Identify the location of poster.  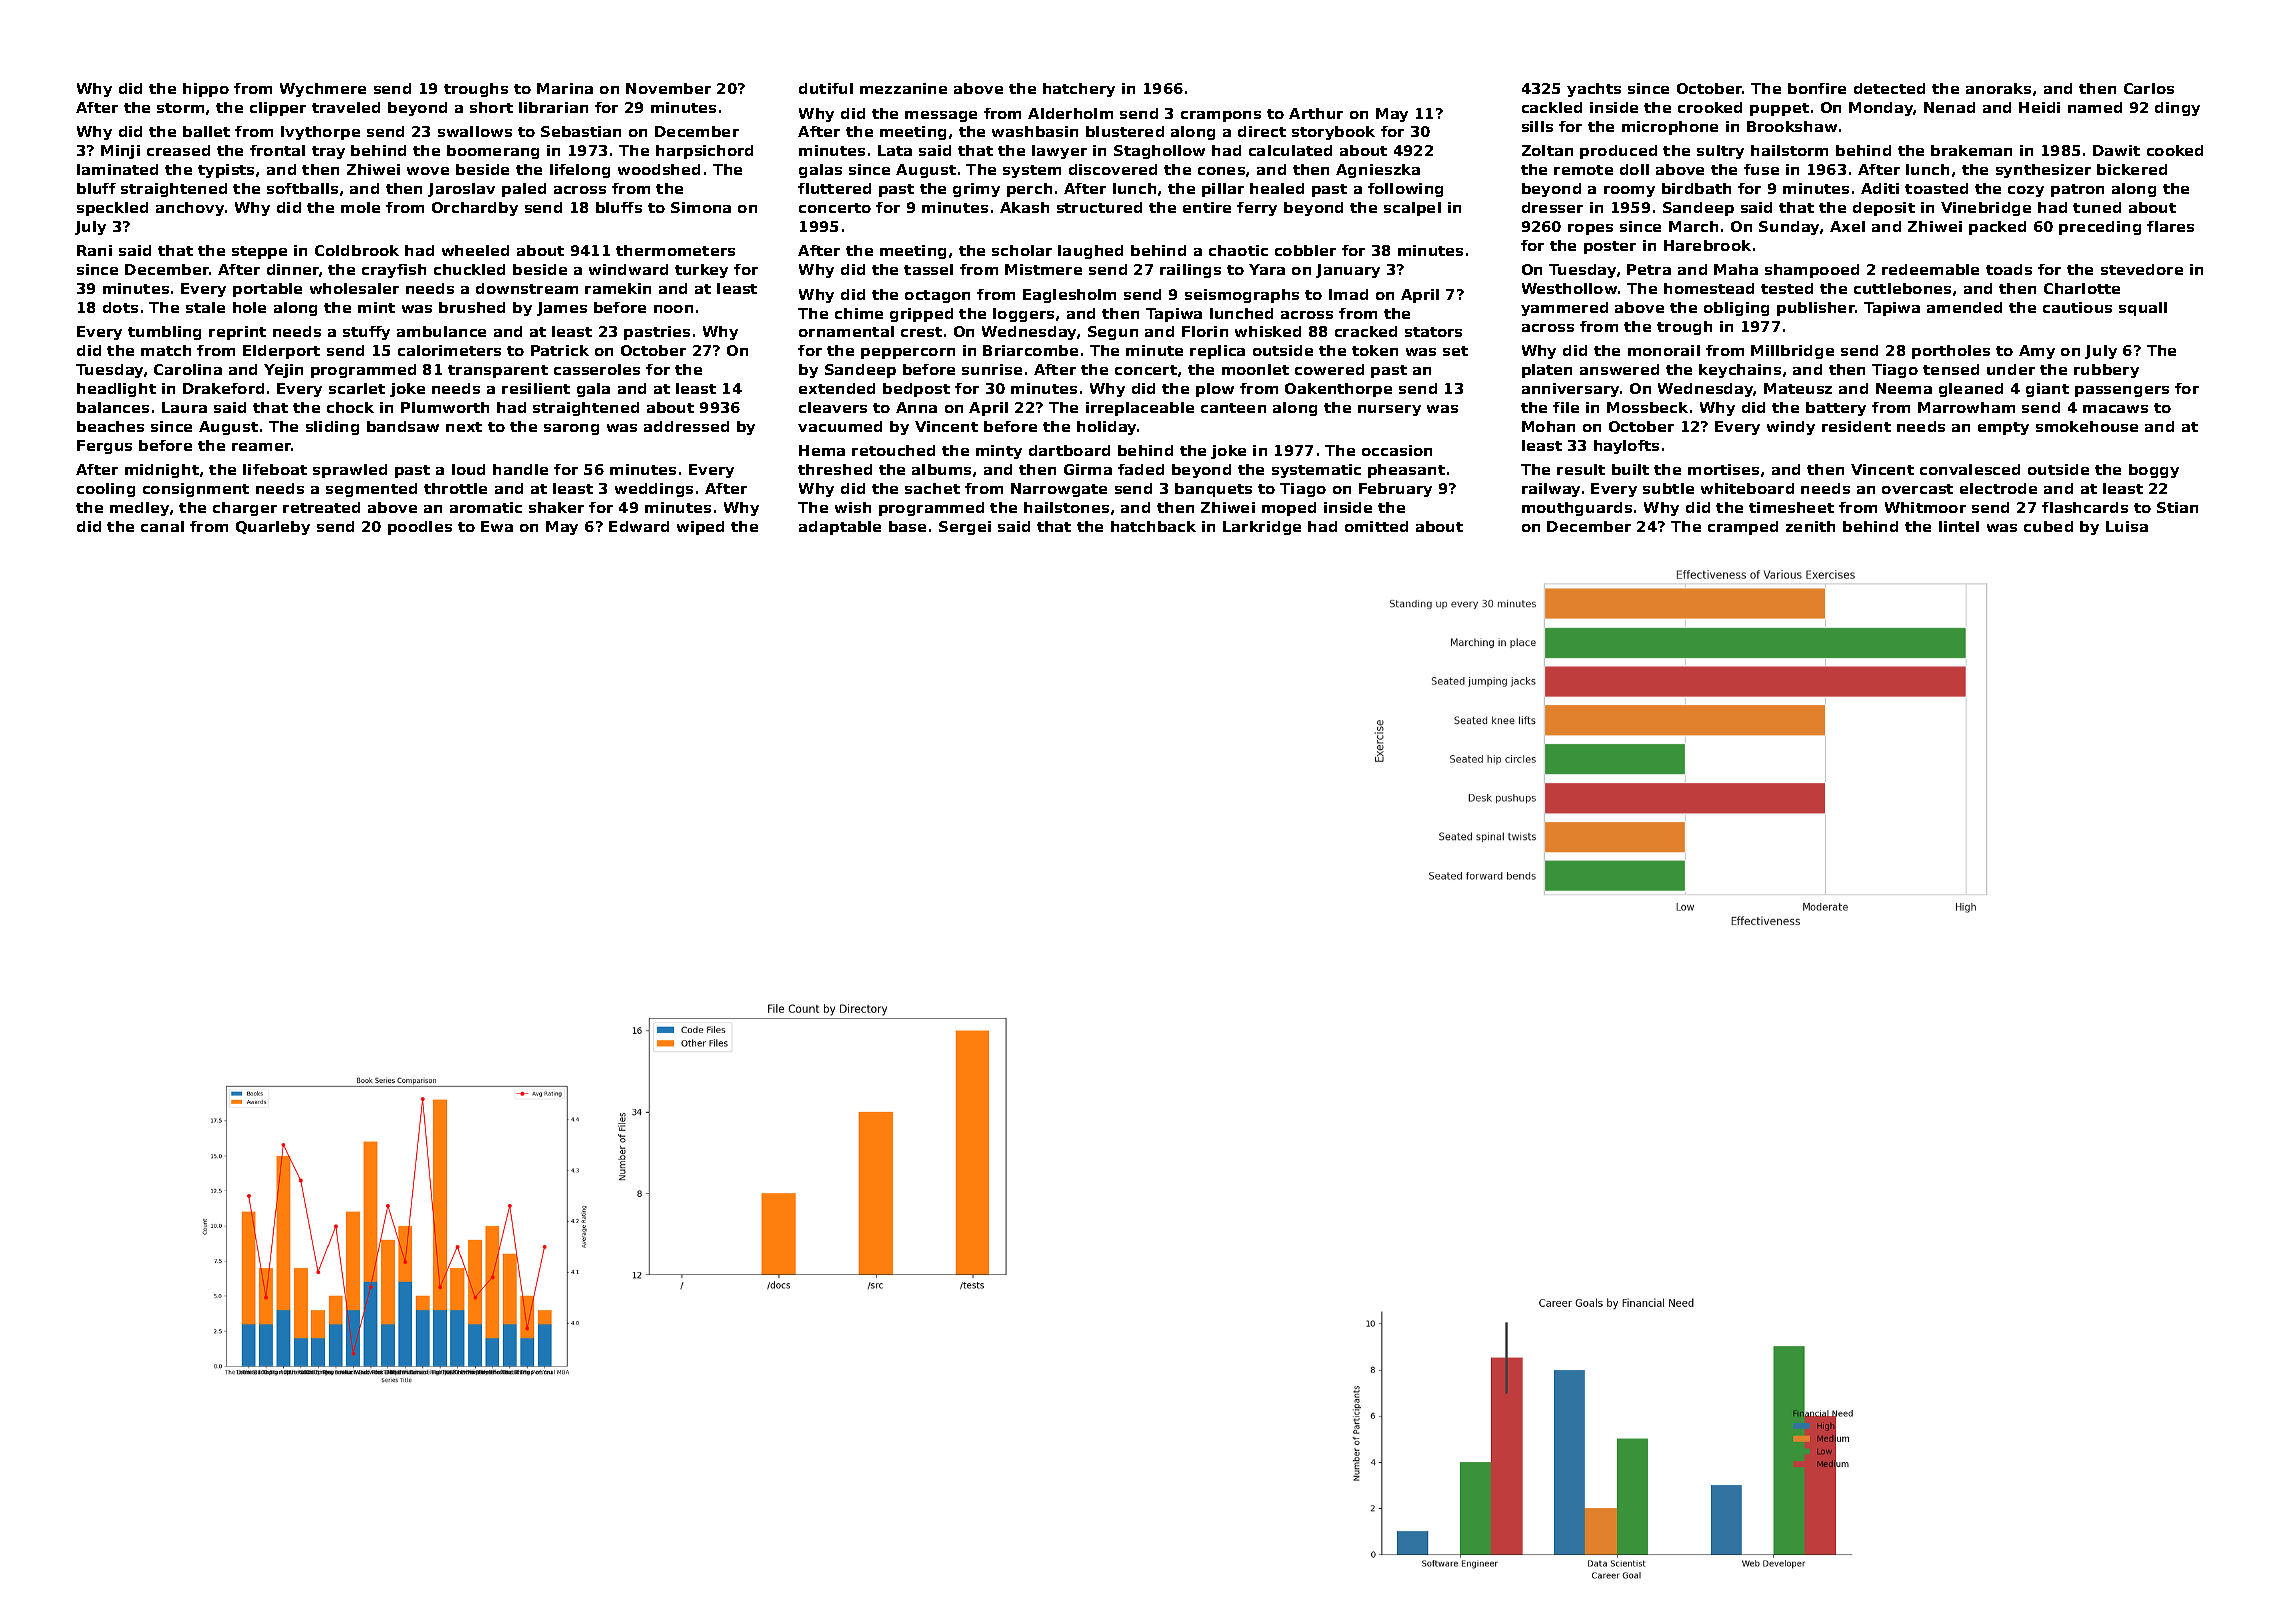
(1610, 247).
